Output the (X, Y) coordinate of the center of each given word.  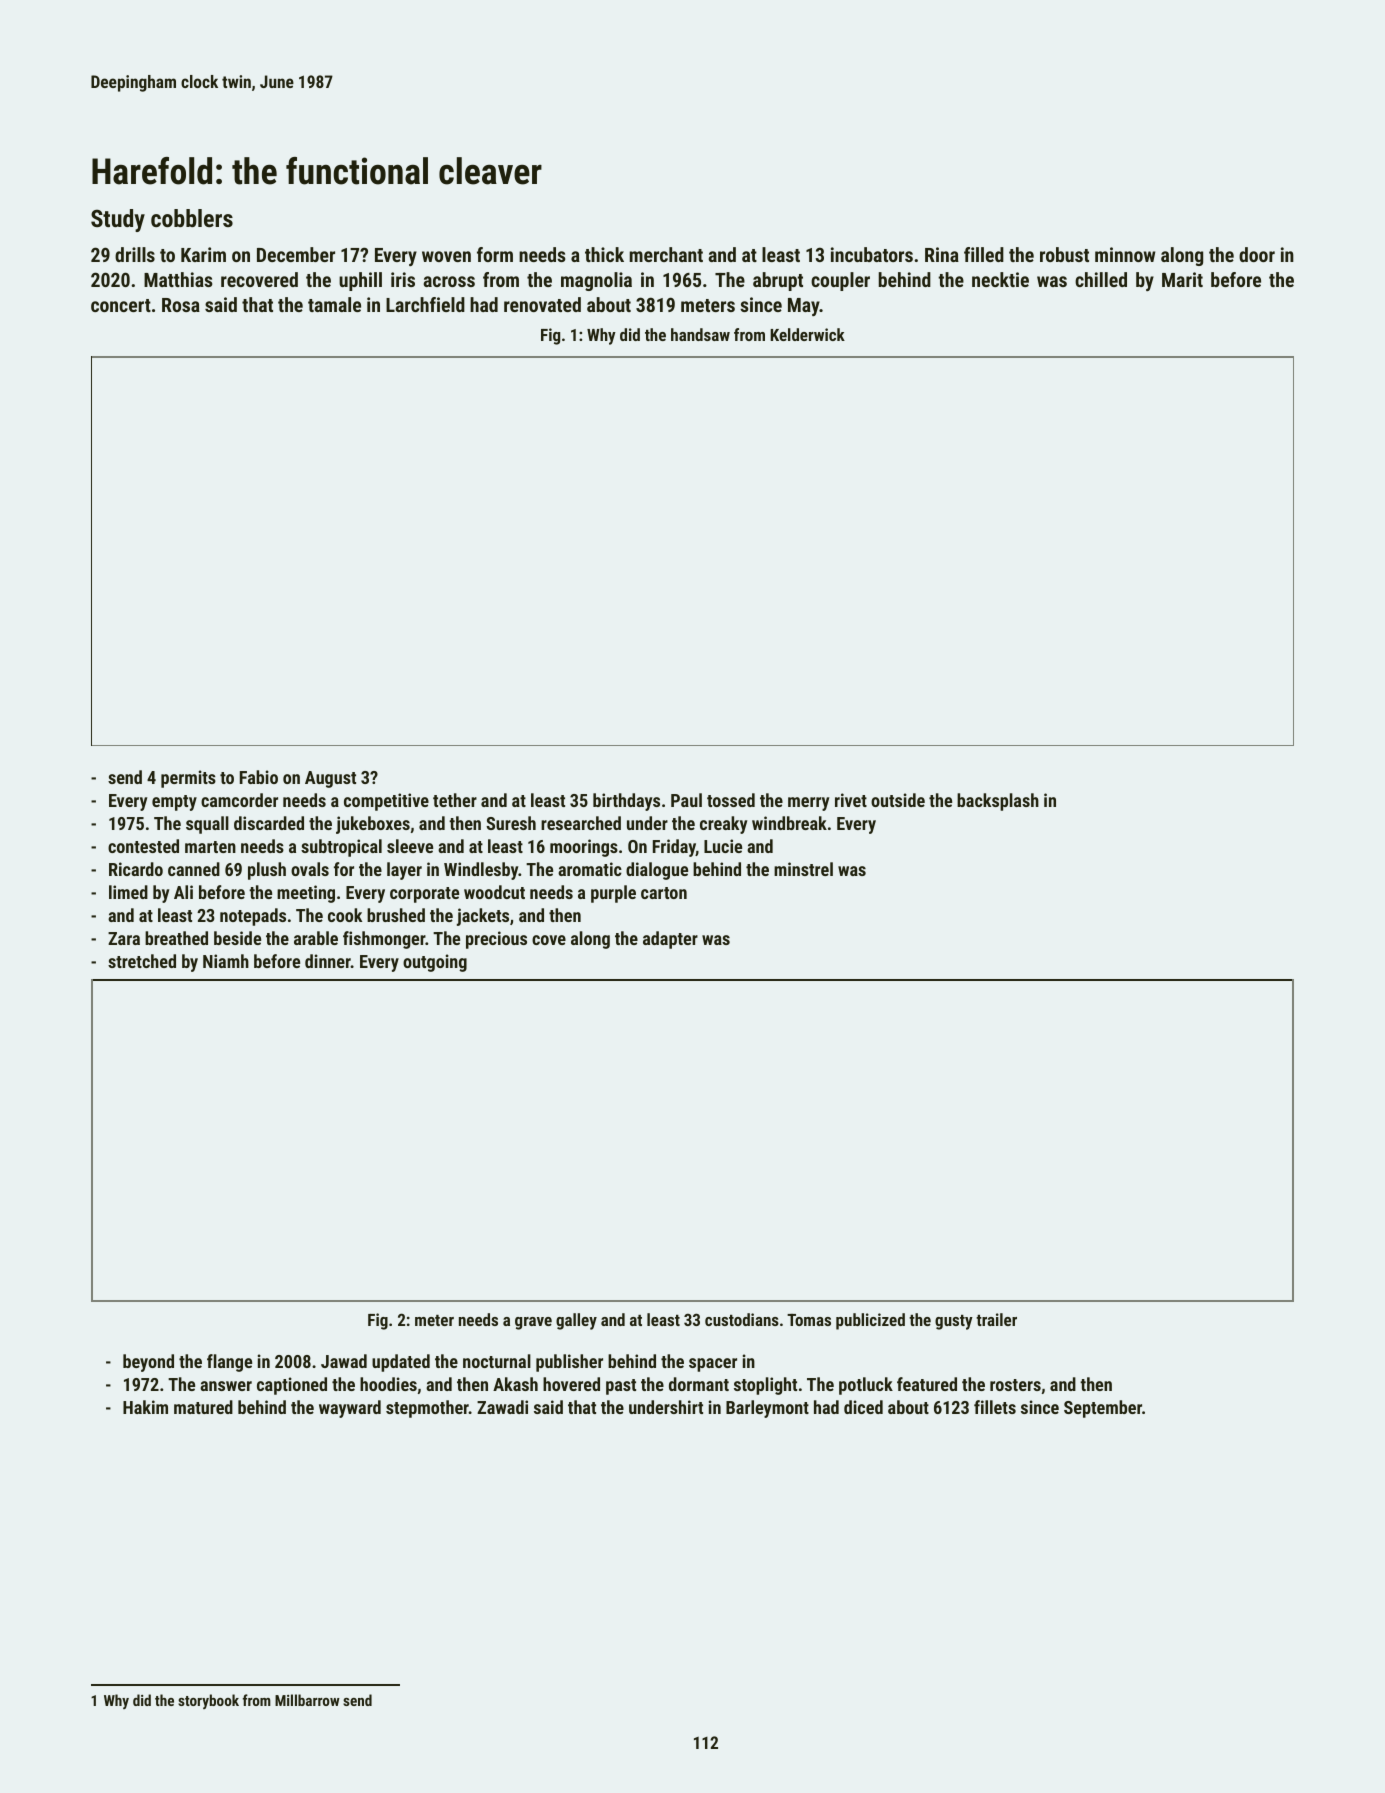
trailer (996, 1319)
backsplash (998, 802)
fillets (995, 1407)
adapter (670, 940)
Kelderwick (807, 334)
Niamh (226, 961)
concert (121, 305)
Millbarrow (307, 1700)
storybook (208, 1701)
